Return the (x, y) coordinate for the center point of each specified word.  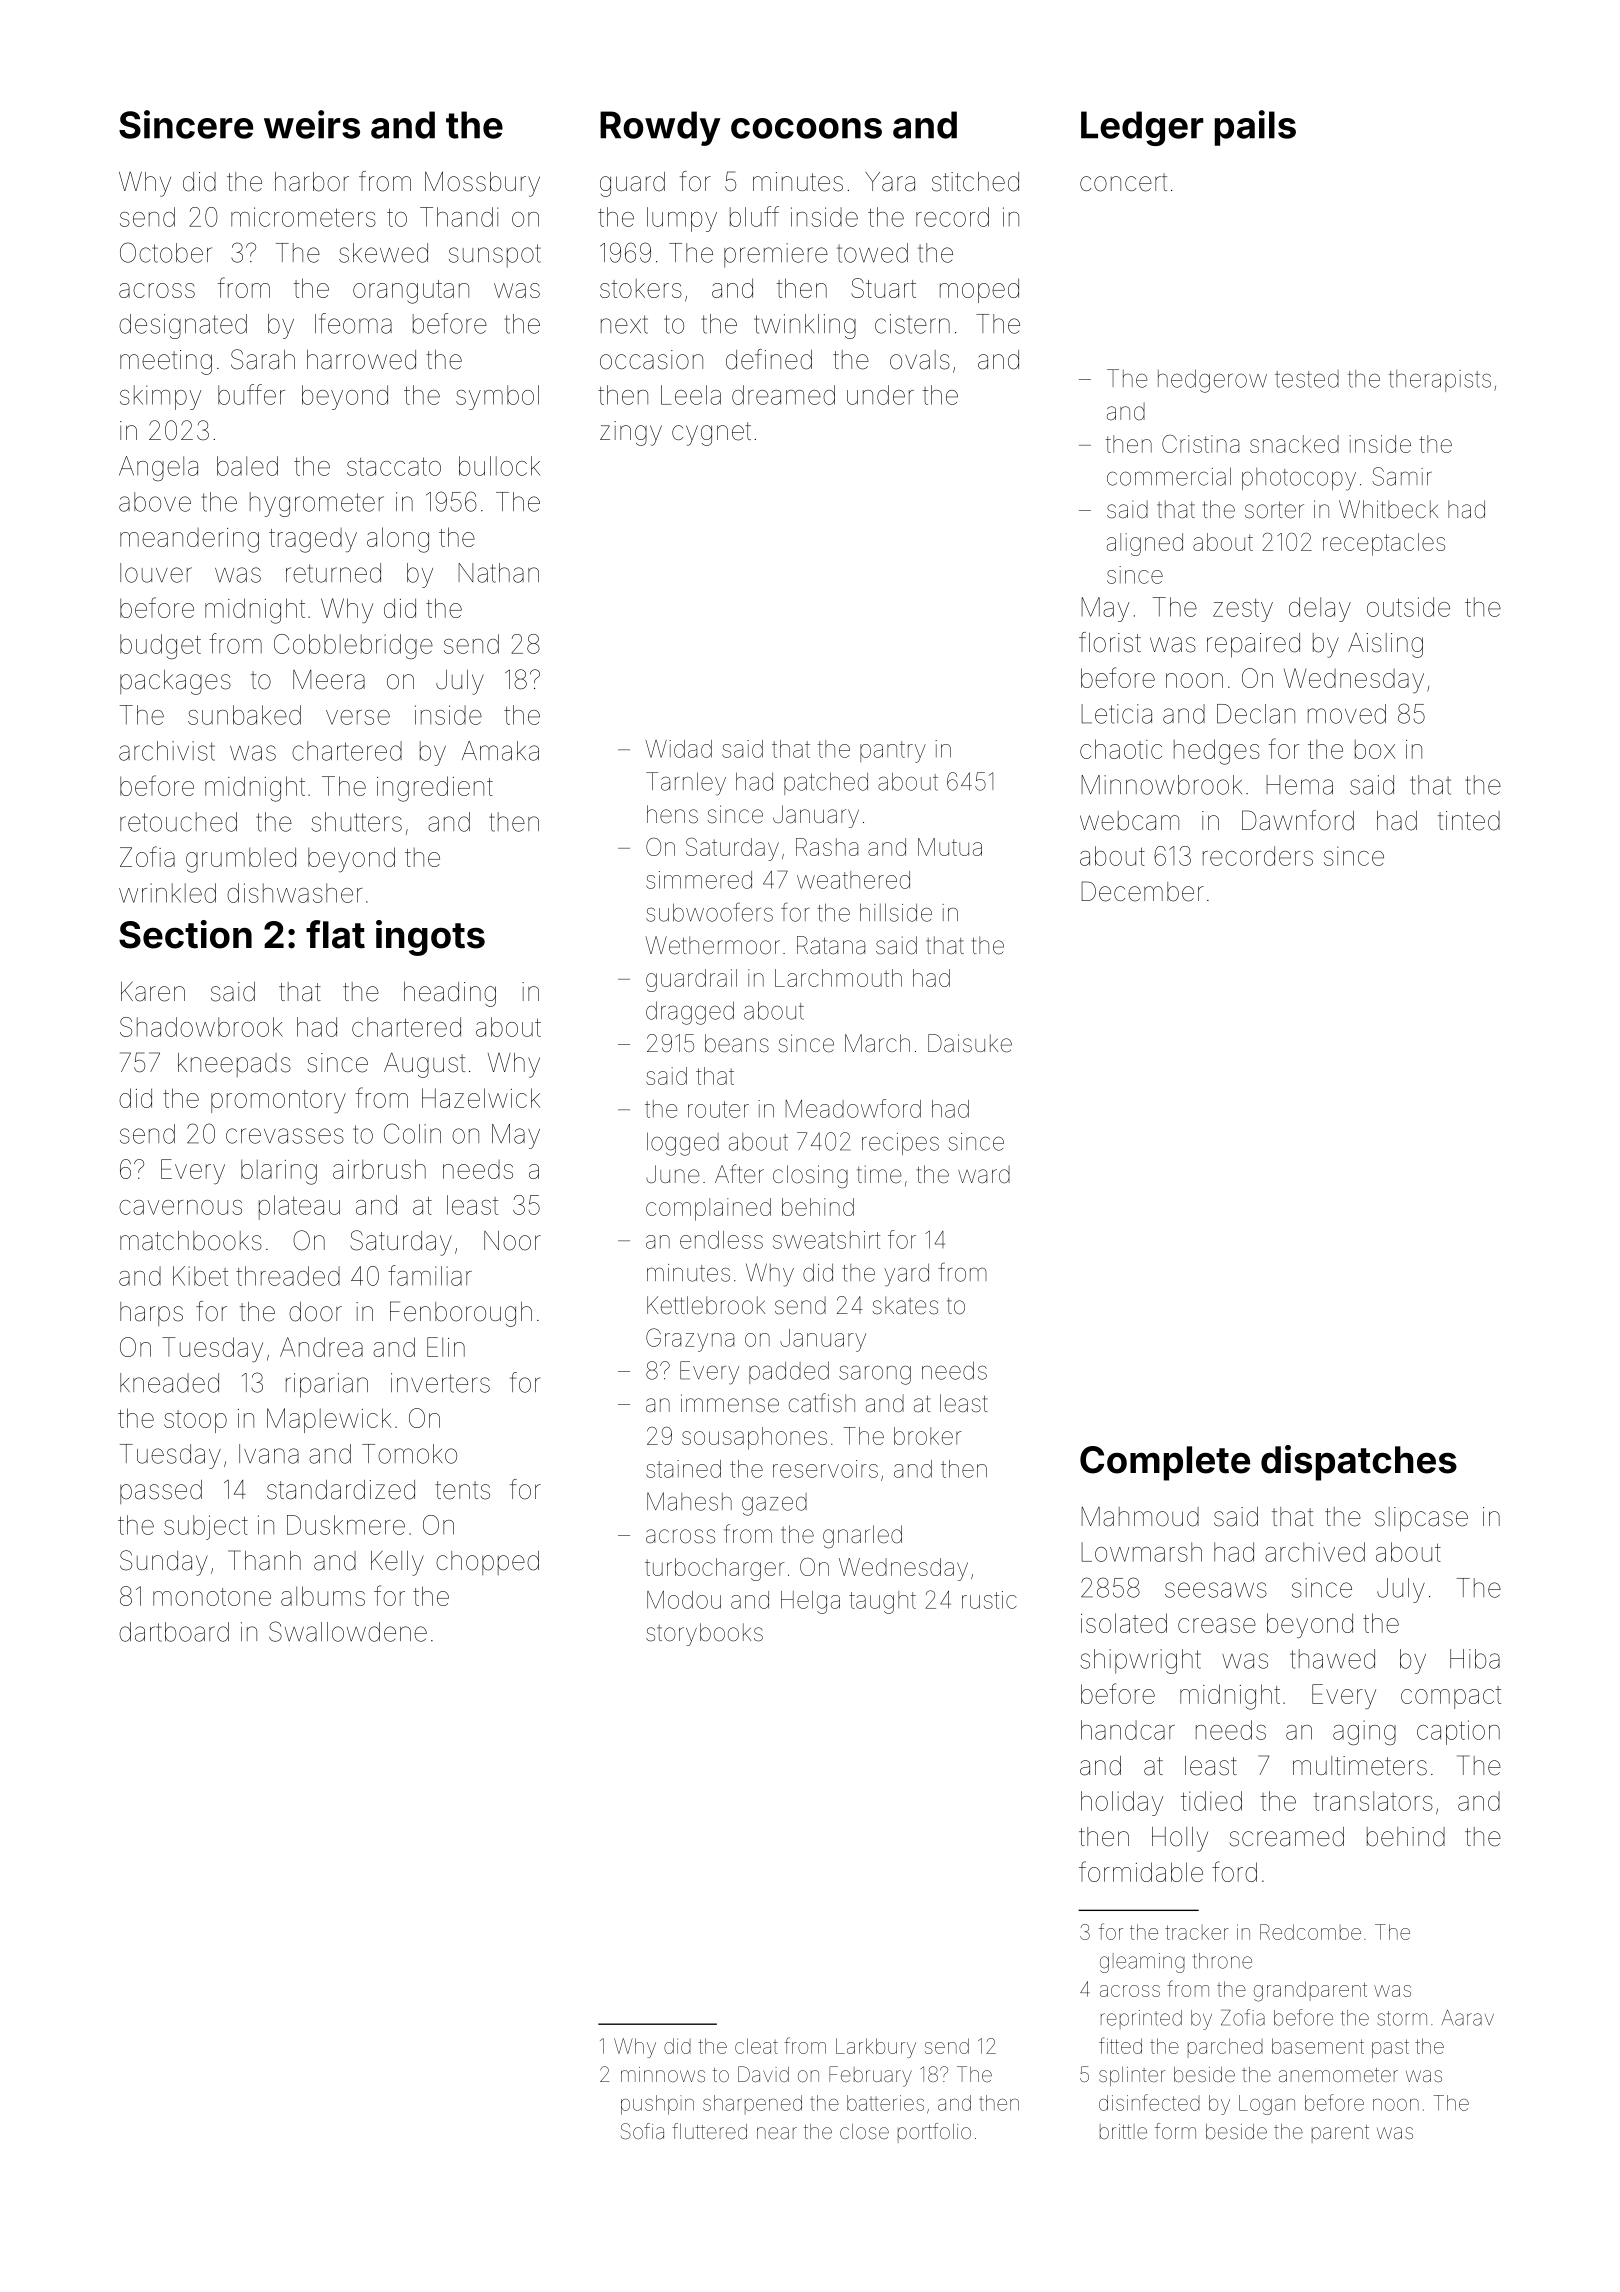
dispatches (1359, 1463)
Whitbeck (1388, 509)
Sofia (642, 2131)
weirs (312, 124)
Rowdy (660, 128)
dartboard (174, 1632)
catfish (822, 1403)
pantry (893, 752)
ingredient (435, 789)
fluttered (709, 2131)
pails (1255, 128)
